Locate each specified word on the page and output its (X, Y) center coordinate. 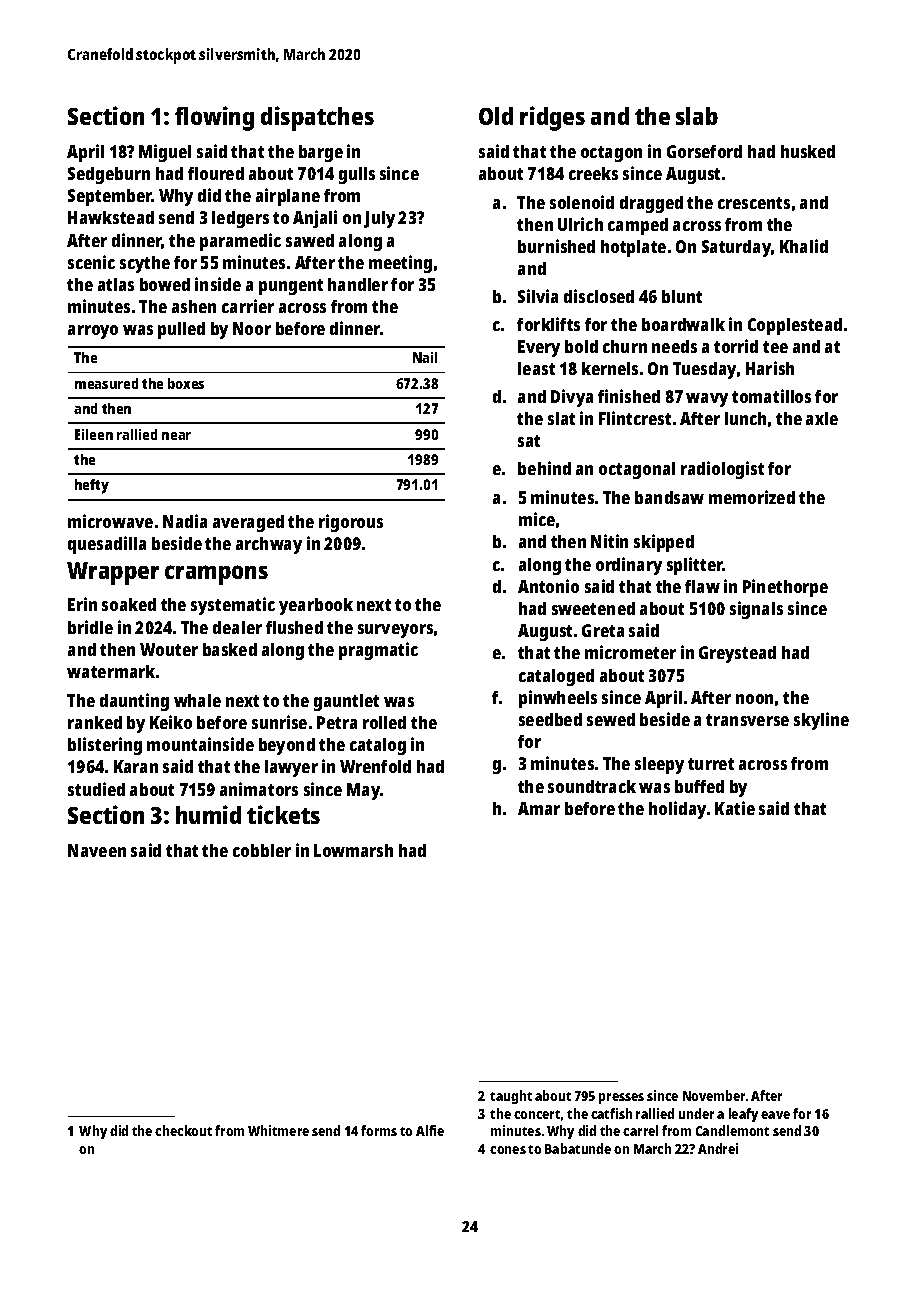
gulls (357, 175)
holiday (677, 810)
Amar (539, 808)
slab (697, 116)
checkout (183, 1130)
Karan (136, 766)
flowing (214, 118)
